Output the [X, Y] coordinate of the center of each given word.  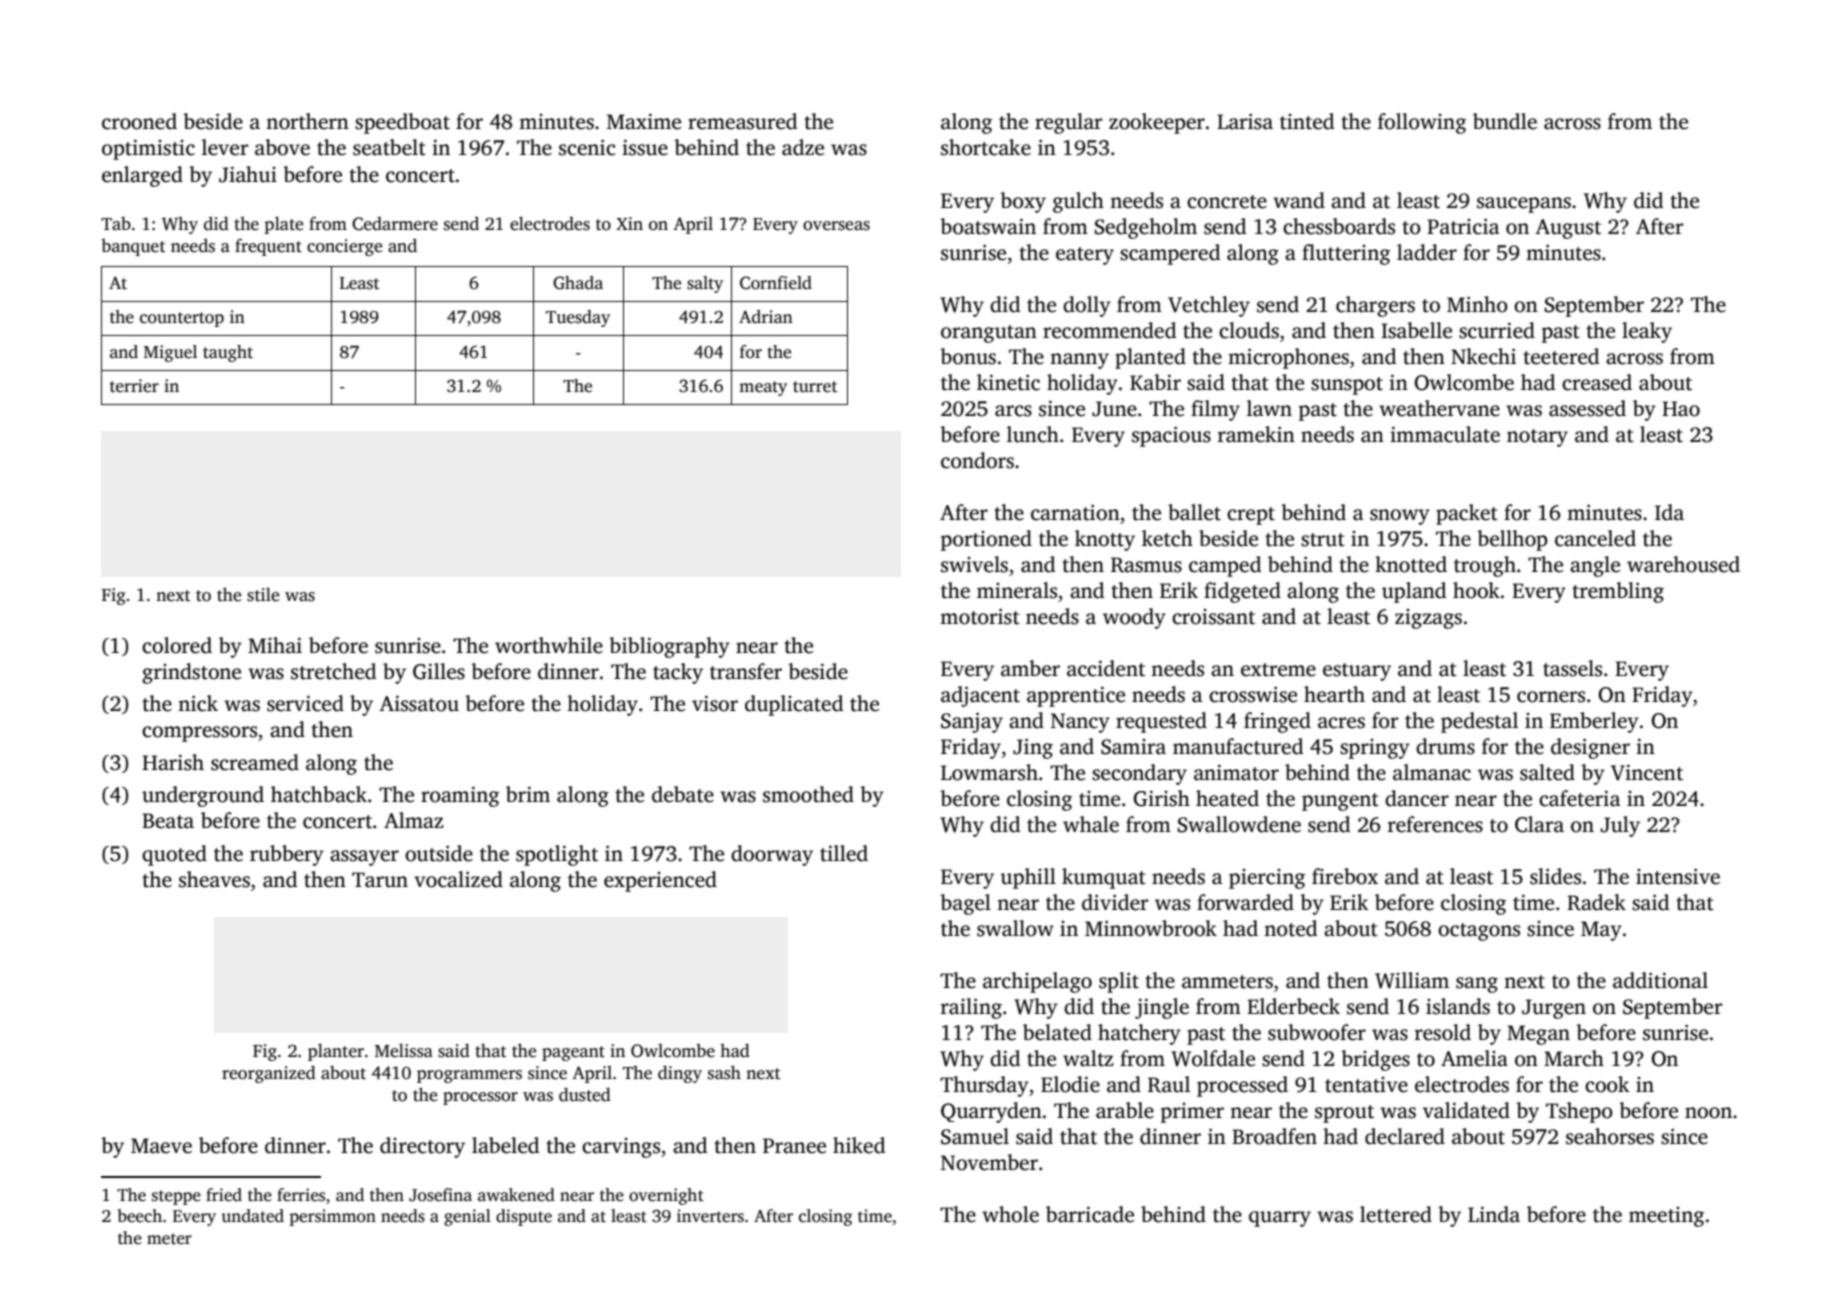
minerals [1017, 590]
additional [1660, 980]
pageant [573, 1053]
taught [228, 353]
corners [1551, 697]
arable [1125, 1110]
